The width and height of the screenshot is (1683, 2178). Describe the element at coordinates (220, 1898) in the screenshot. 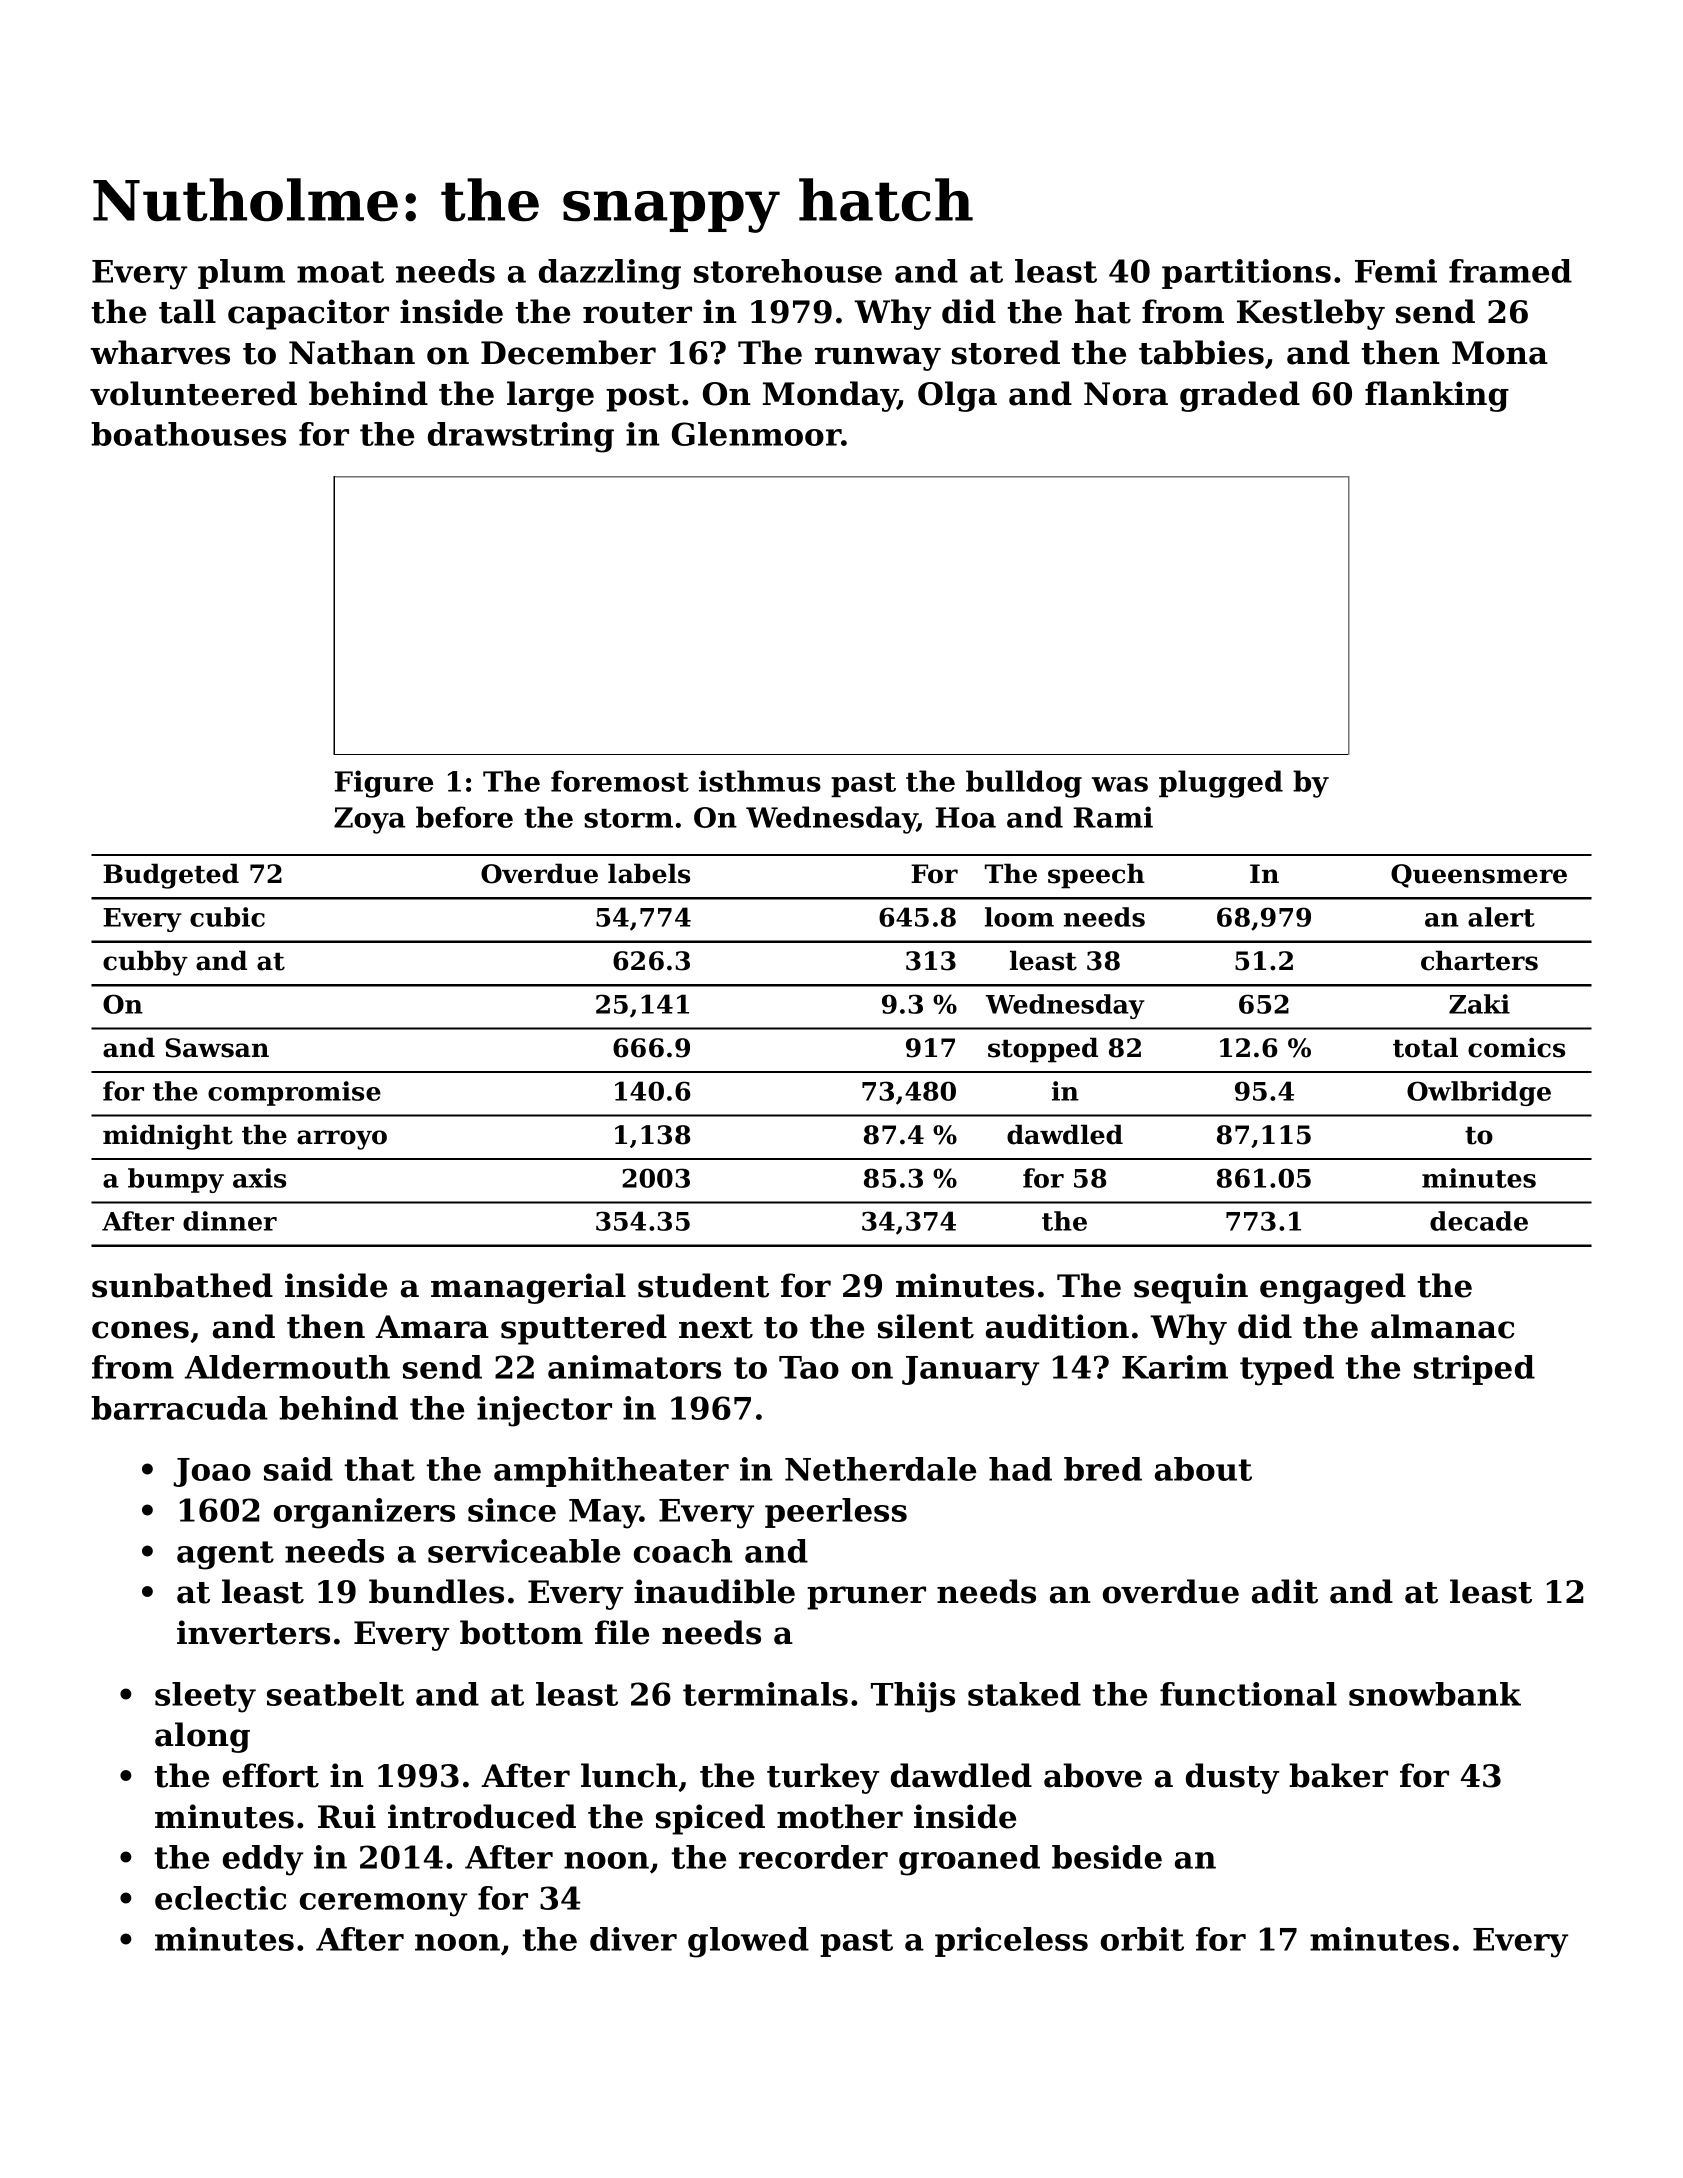

I see `eclectic` at that location.
